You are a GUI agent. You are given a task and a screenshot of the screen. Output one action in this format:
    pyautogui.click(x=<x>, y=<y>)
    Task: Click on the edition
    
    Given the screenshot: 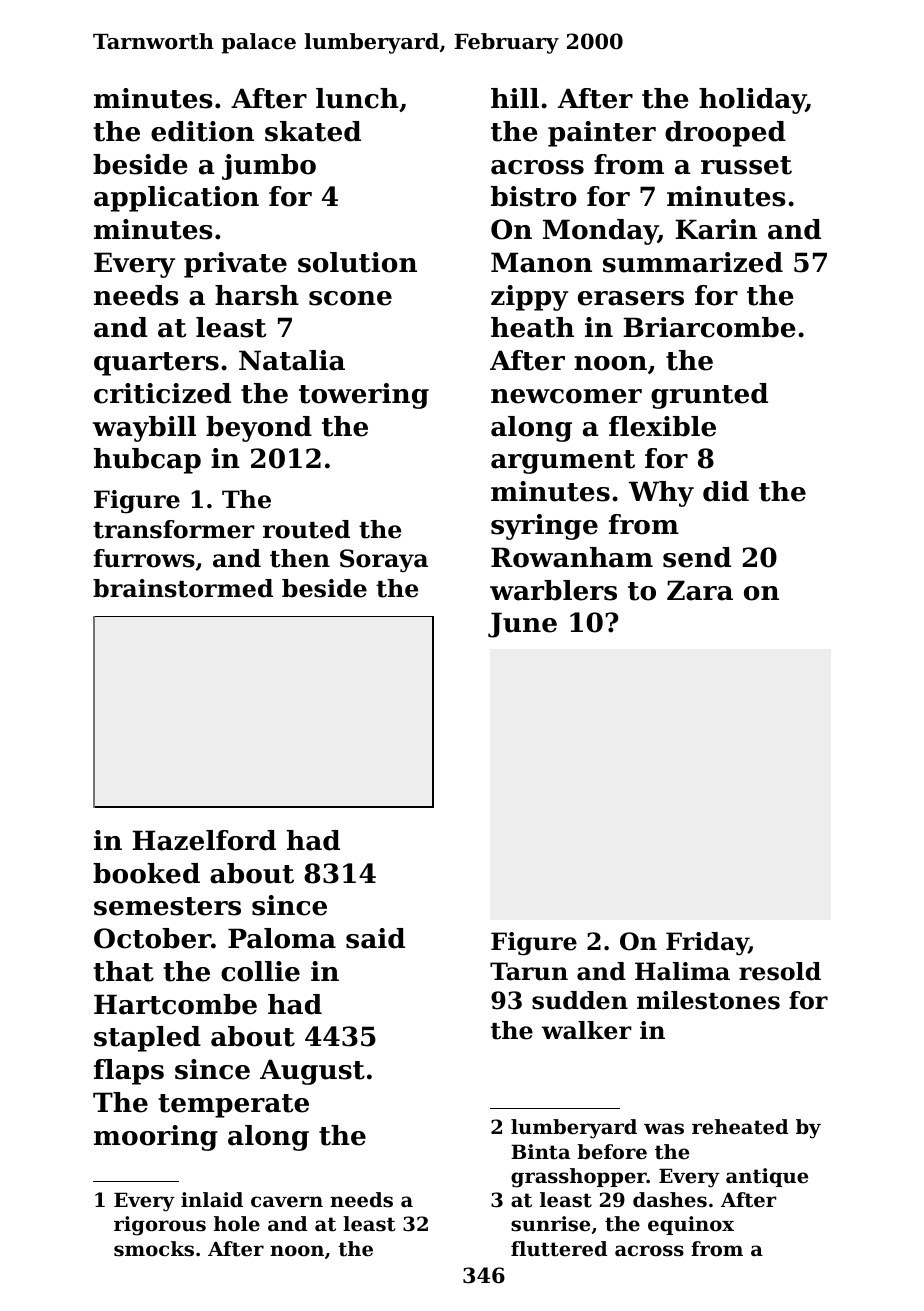 What is the action you would take?
    pyautogui.click(x=202, y=131)
